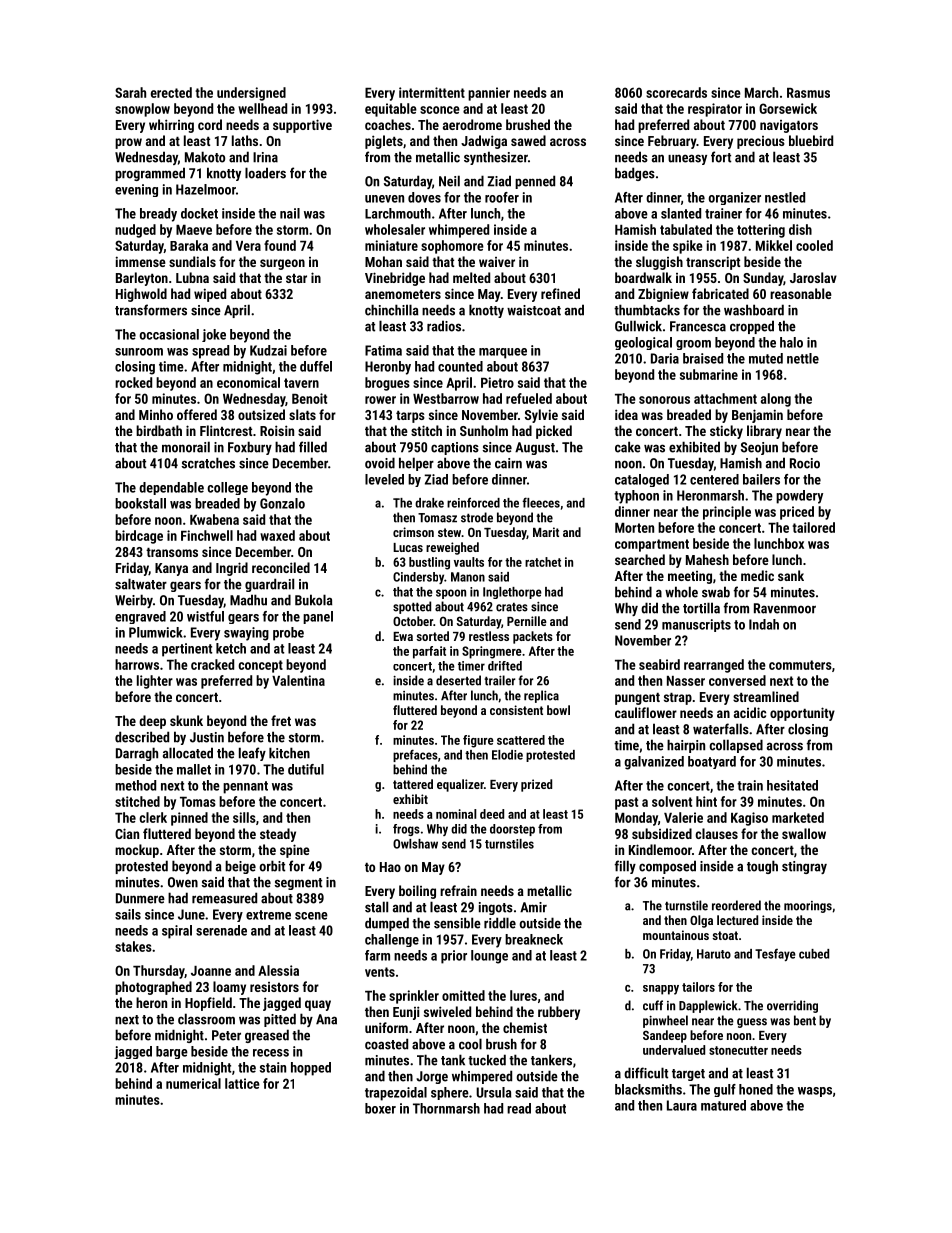  Describe the element at coordinates (805, 463) in the screenshot. I see `Rocio` at that location.
